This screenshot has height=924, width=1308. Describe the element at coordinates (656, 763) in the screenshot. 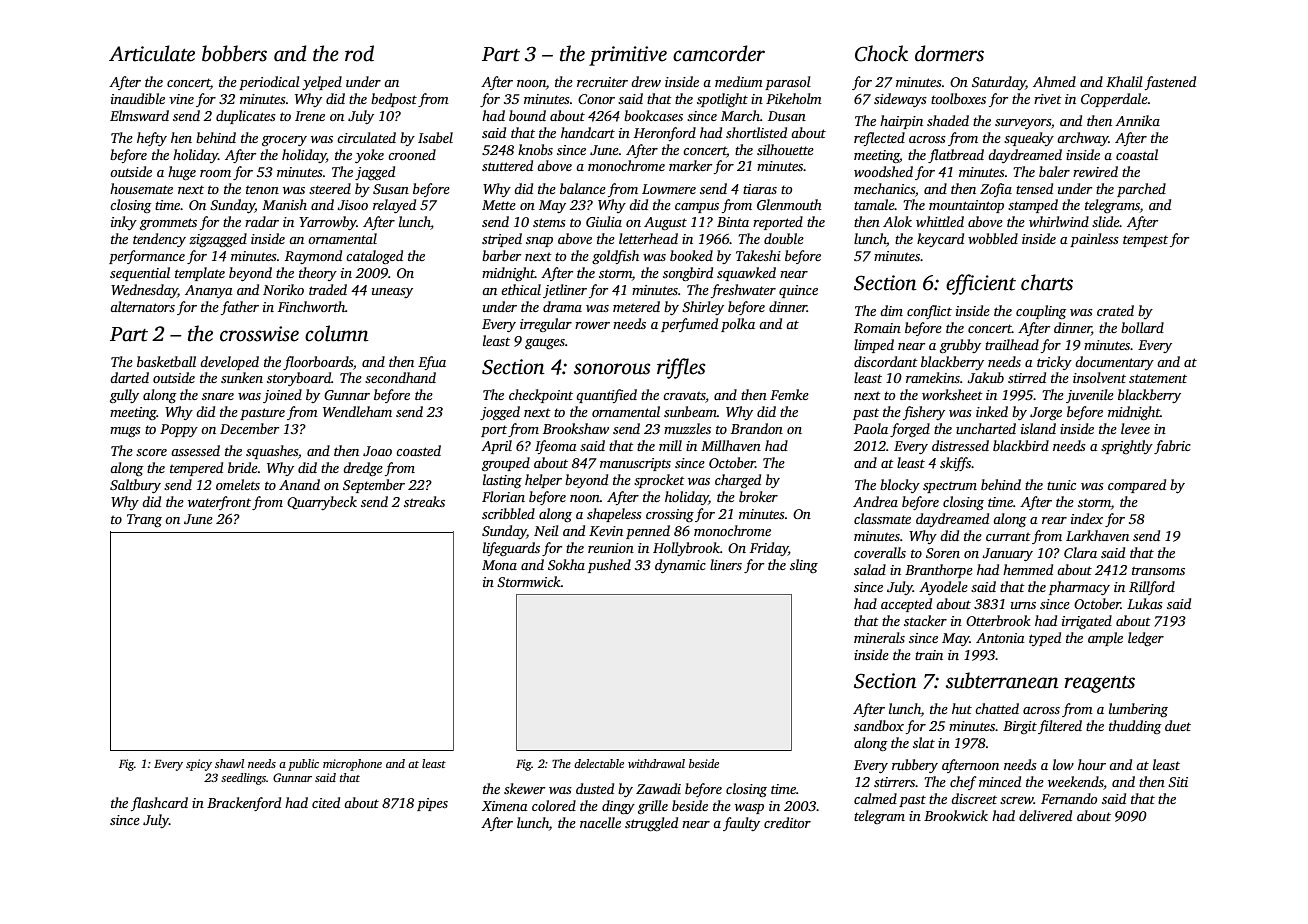

I see `withdrawal` at that location.
